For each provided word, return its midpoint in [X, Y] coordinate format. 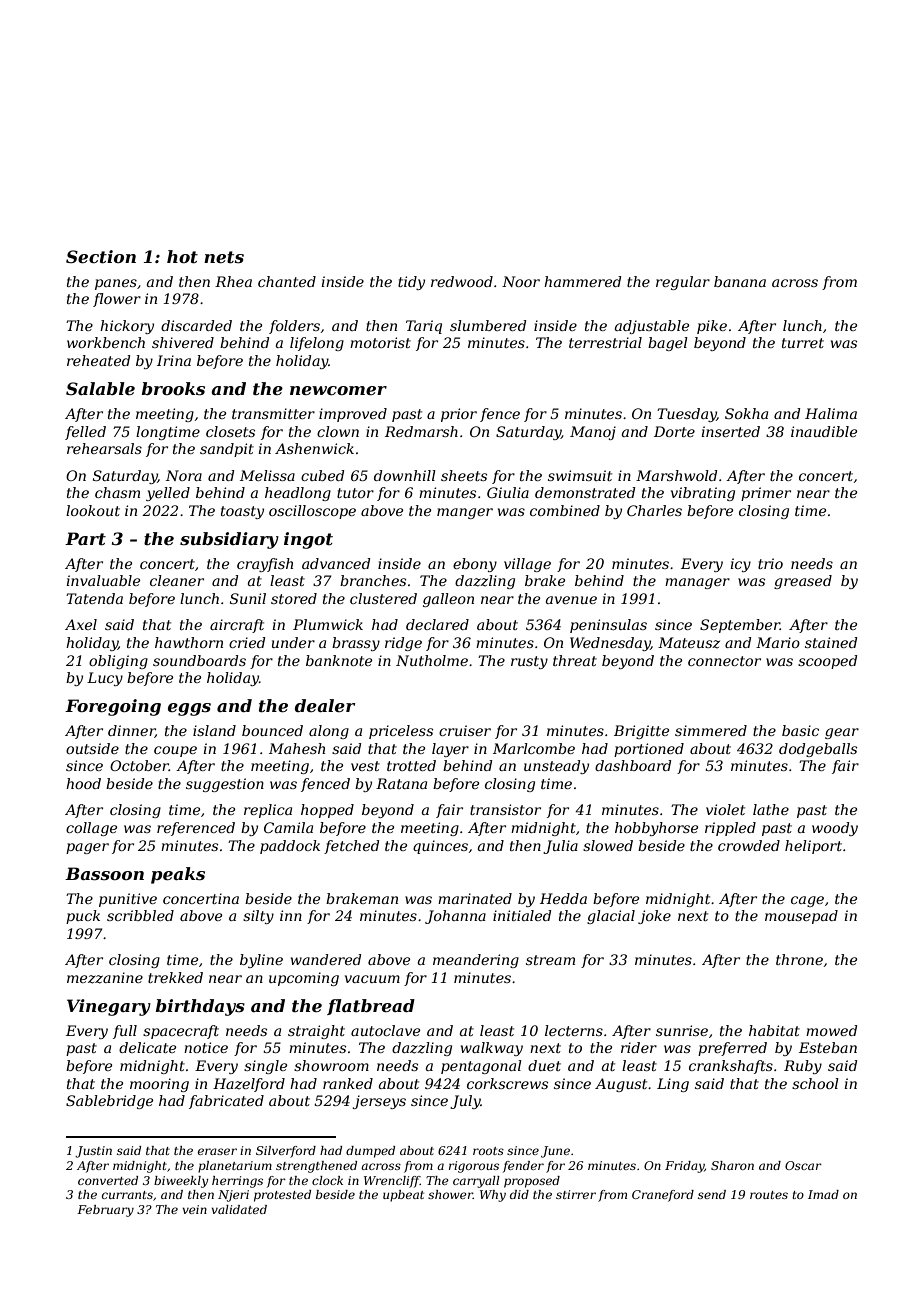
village [527, 565]
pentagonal [481, 1067]
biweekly [181, 1182]
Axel [81, 624]
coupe [175, 751]
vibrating [703, 494]
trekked [175, 977]
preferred [732, 1049]
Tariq [424, 327]
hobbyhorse [656, 829]
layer [450, 750]
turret [803, 343]
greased [803, 582]
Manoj [593, 433]
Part [85, 538]
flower [117, 300]
